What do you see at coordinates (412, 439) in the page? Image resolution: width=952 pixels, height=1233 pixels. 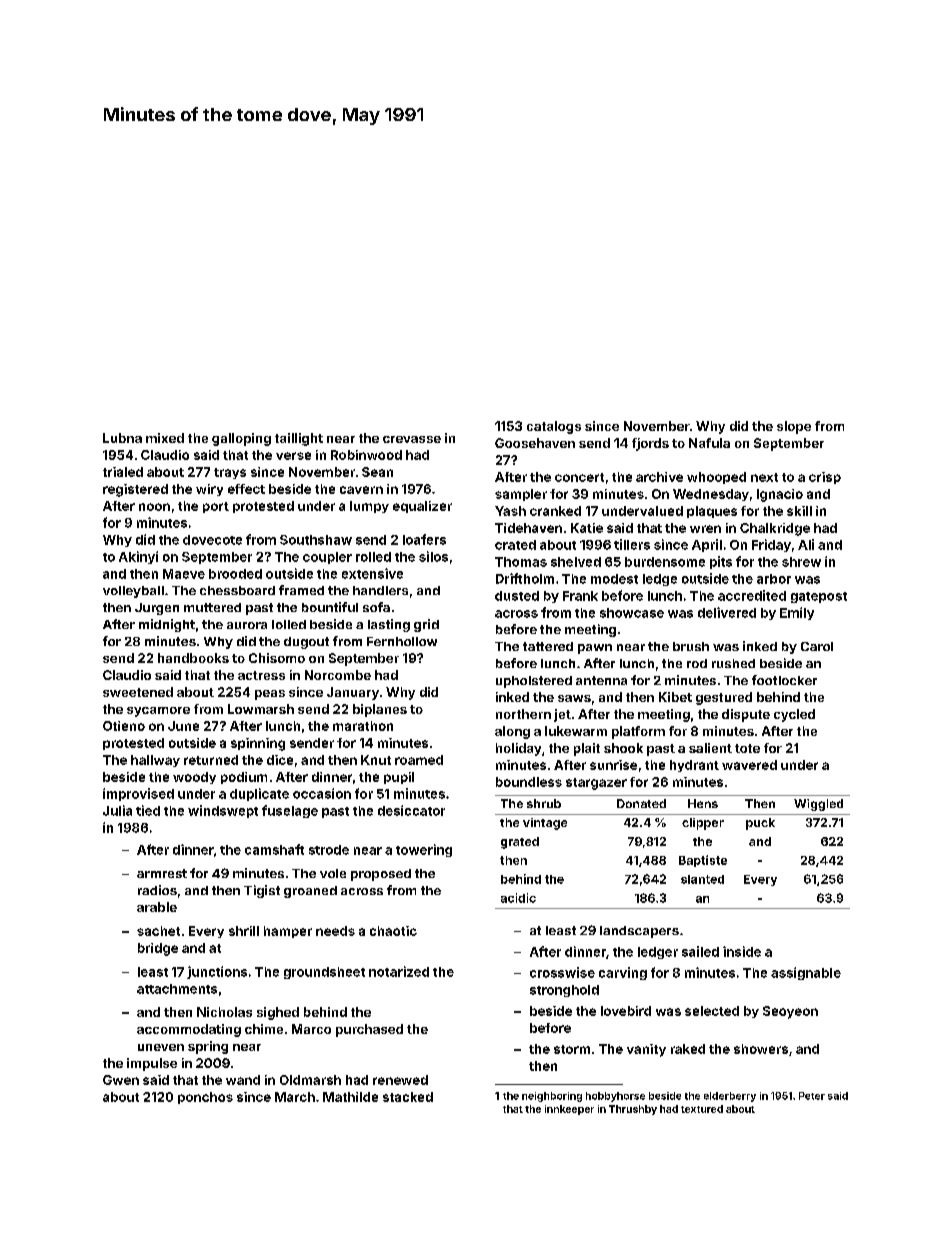 I see `crevasse` at bounding box center [412, 439].
